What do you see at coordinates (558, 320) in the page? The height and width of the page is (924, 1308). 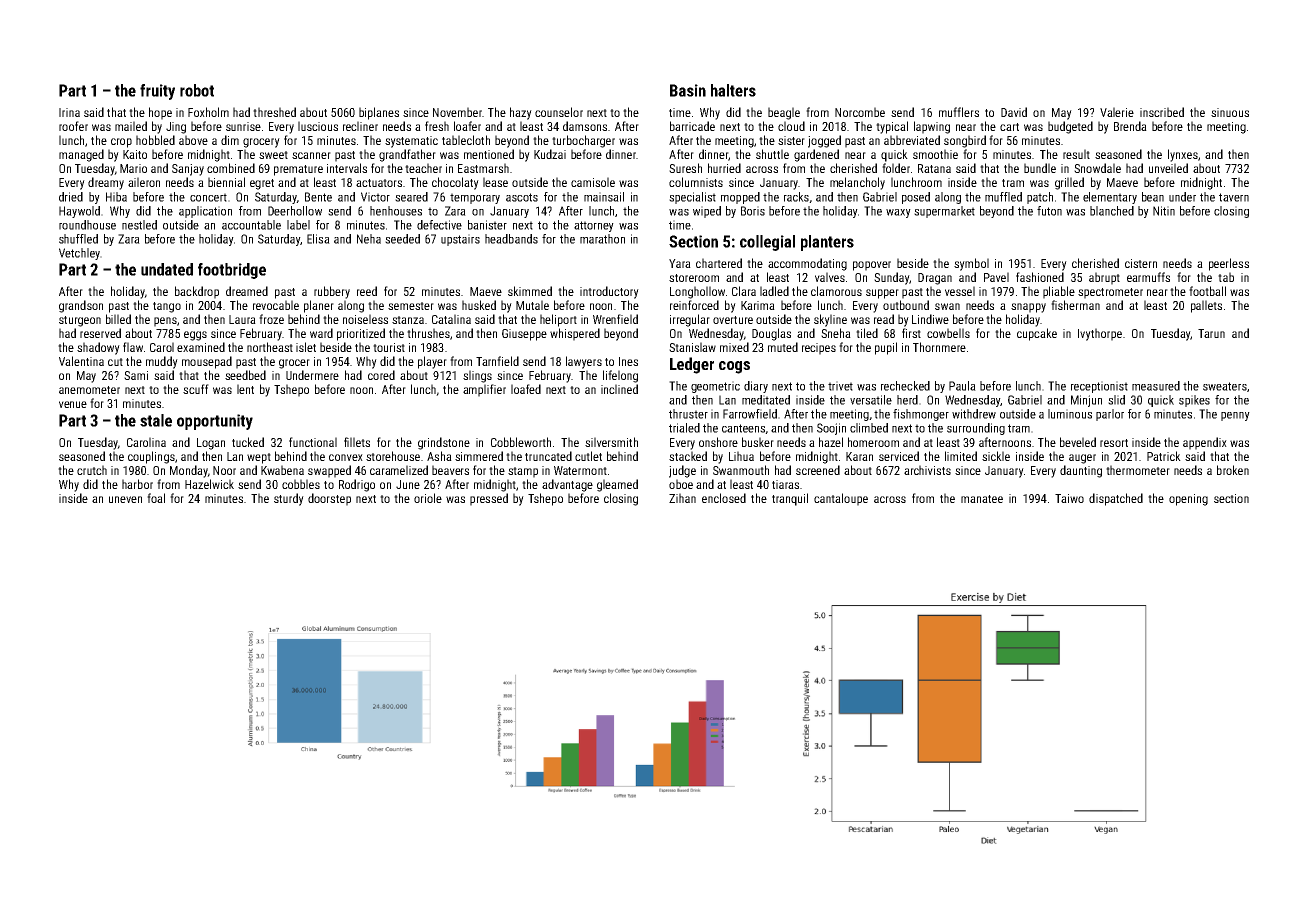 I see `heliport` at bounding box center [558, 320].
